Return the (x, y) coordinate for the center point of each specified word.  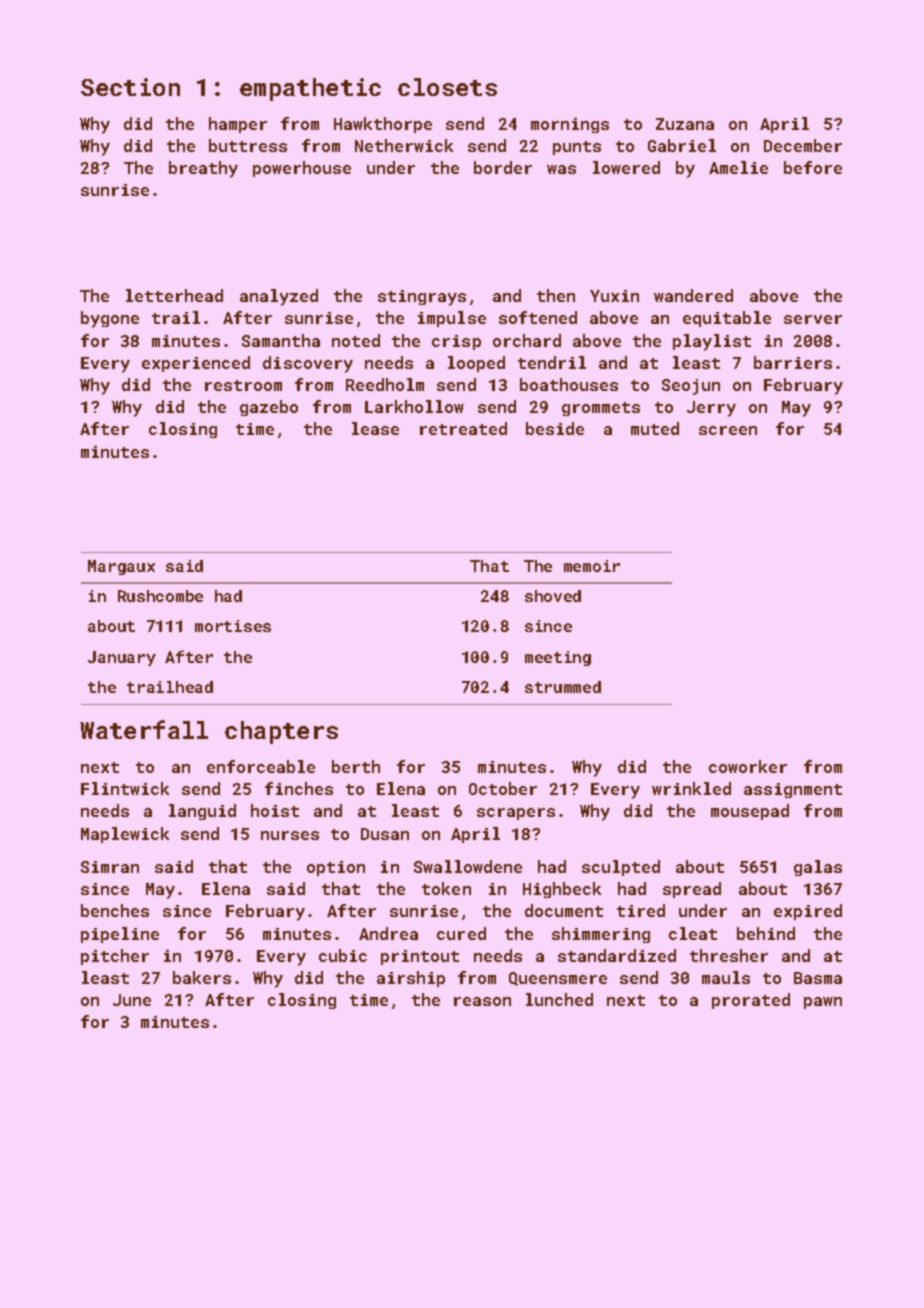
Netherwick (404, 145)
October (503, 788)
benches (115, 910)
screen (728, 430)
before (813, 167)
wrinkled (691, 788)
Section (130, 87)
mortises (233, 626)
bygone (110, 319)
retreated (463, 428)
